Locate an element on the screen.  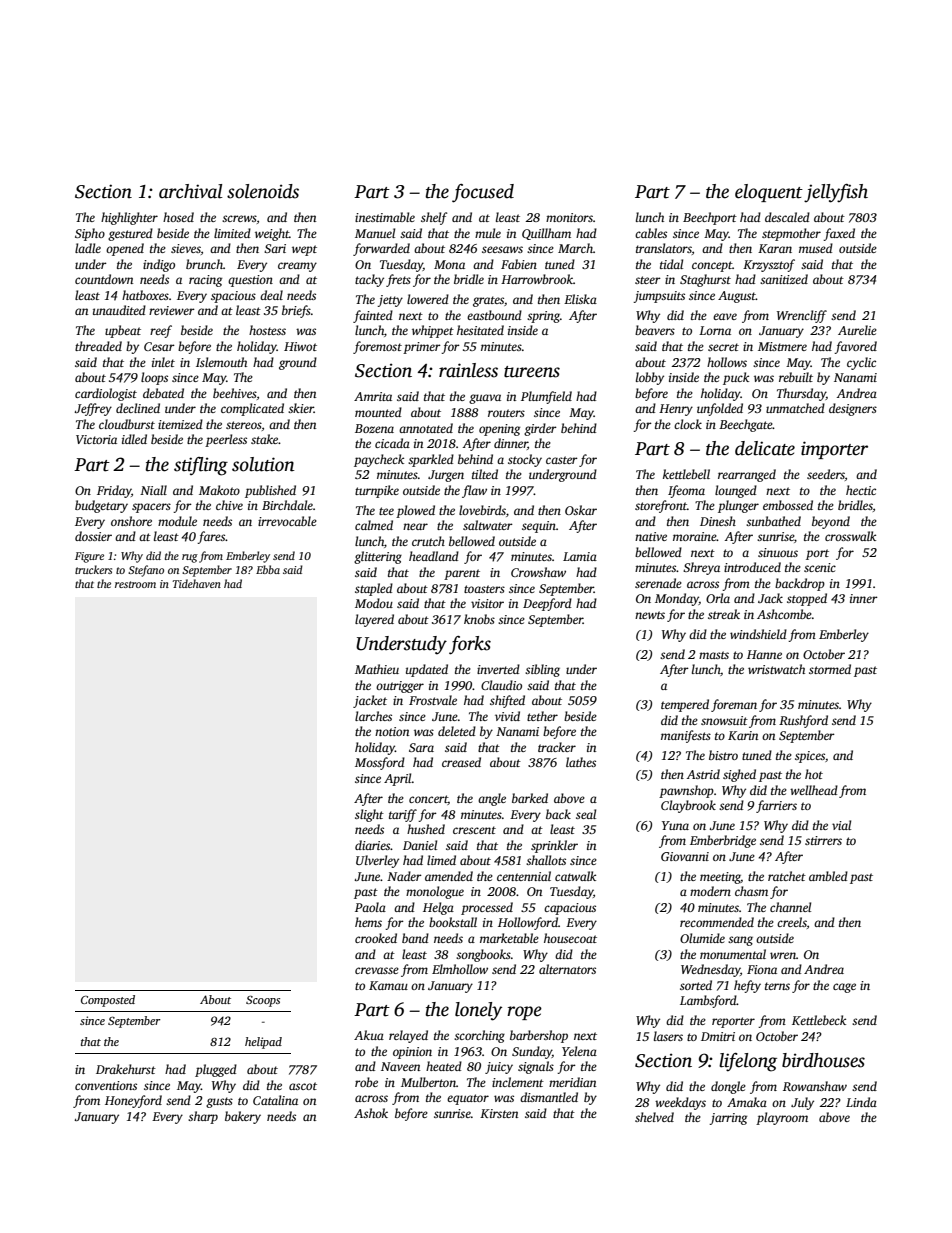
shelved is located at coordinates (654, 1117).
